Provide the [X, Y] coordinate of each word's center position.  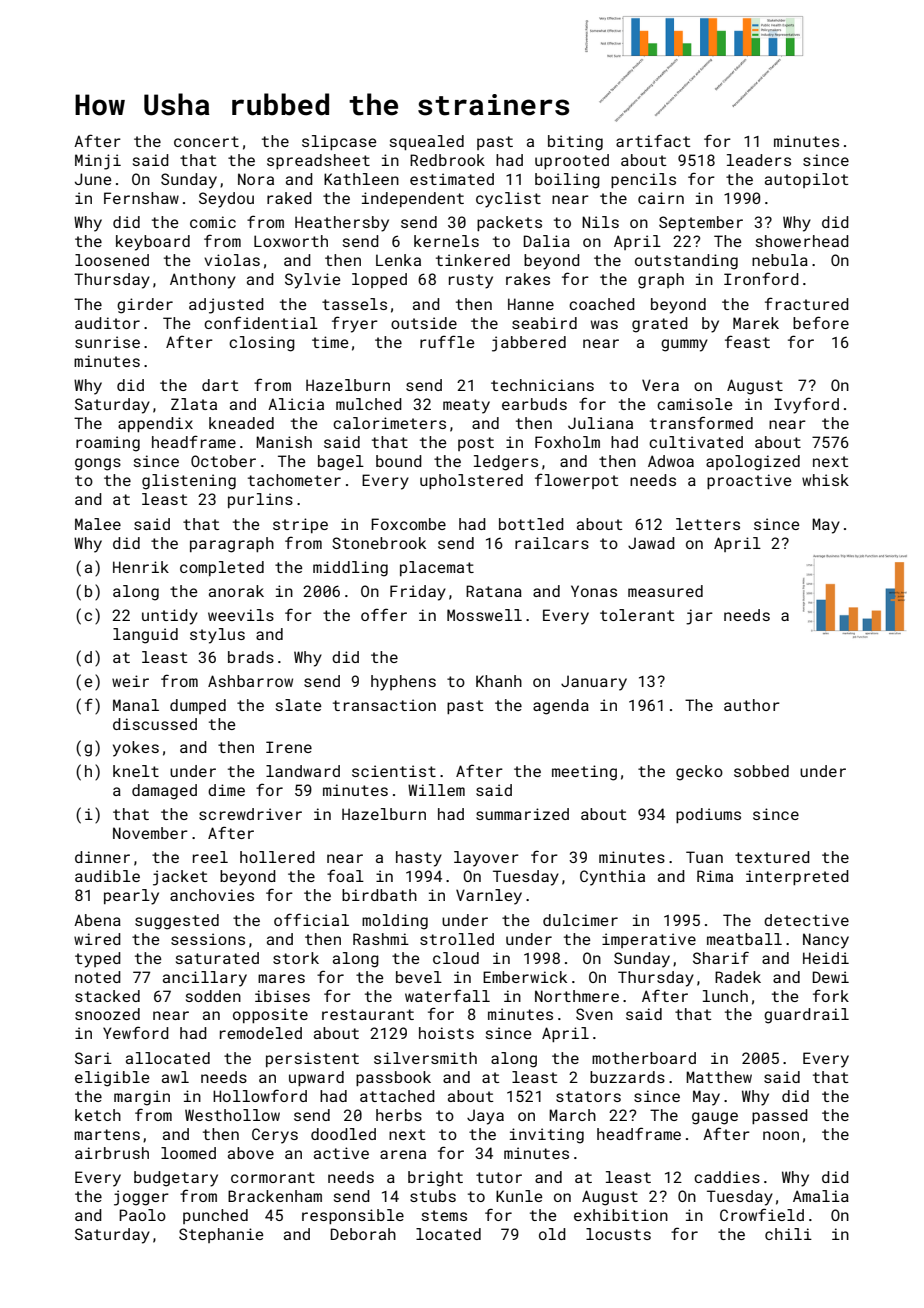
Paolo [142, 1215]
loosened [112, 260]
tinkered [473, 260]
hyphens [403, 683]
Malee [98, 524]
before [821, 322]
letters [708, 524]
